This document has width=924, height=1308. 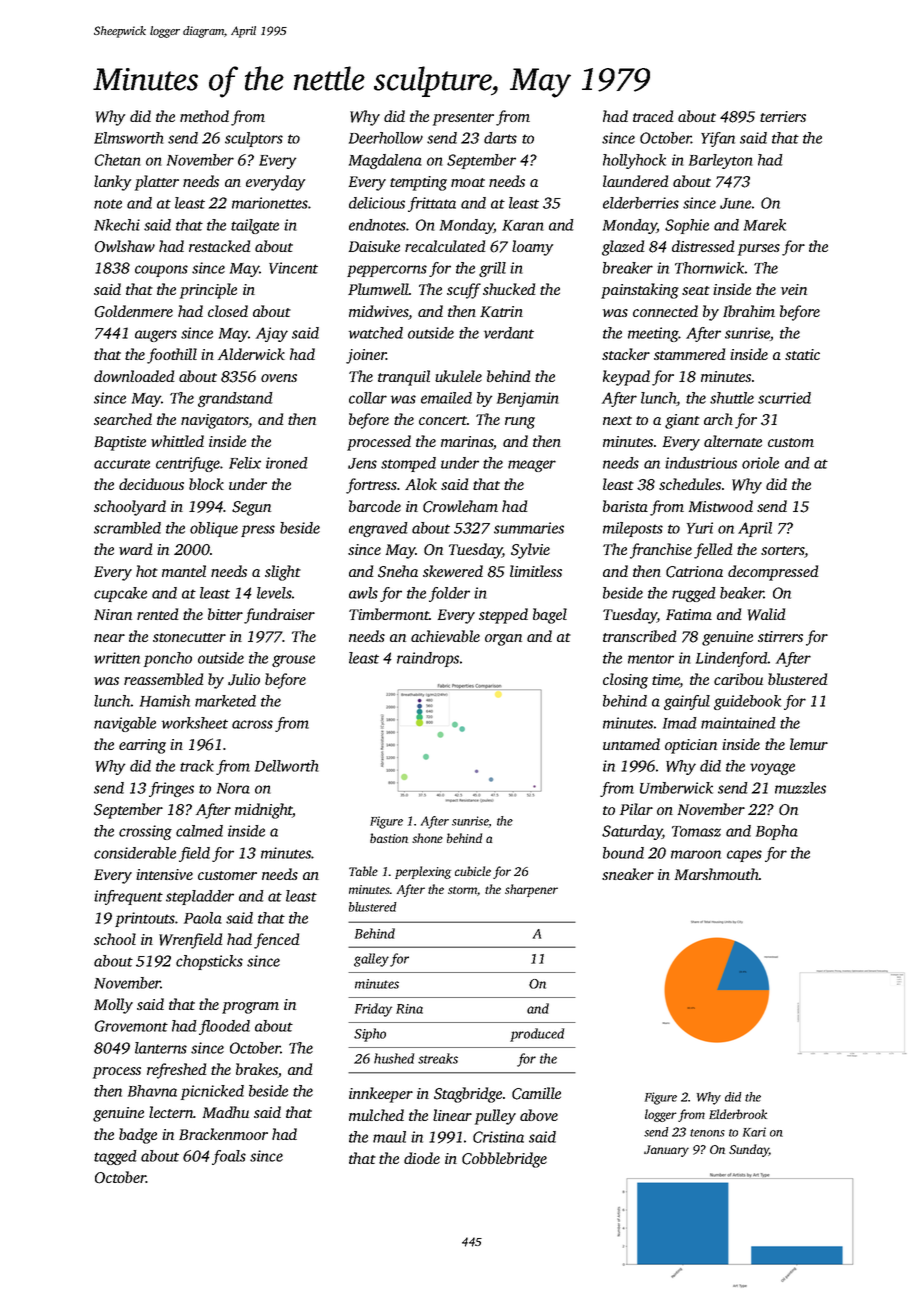 What do you see at coordinates (504, 1160) in the document?
I see `Cobblebridge` at bounding box center [504, 1160].
